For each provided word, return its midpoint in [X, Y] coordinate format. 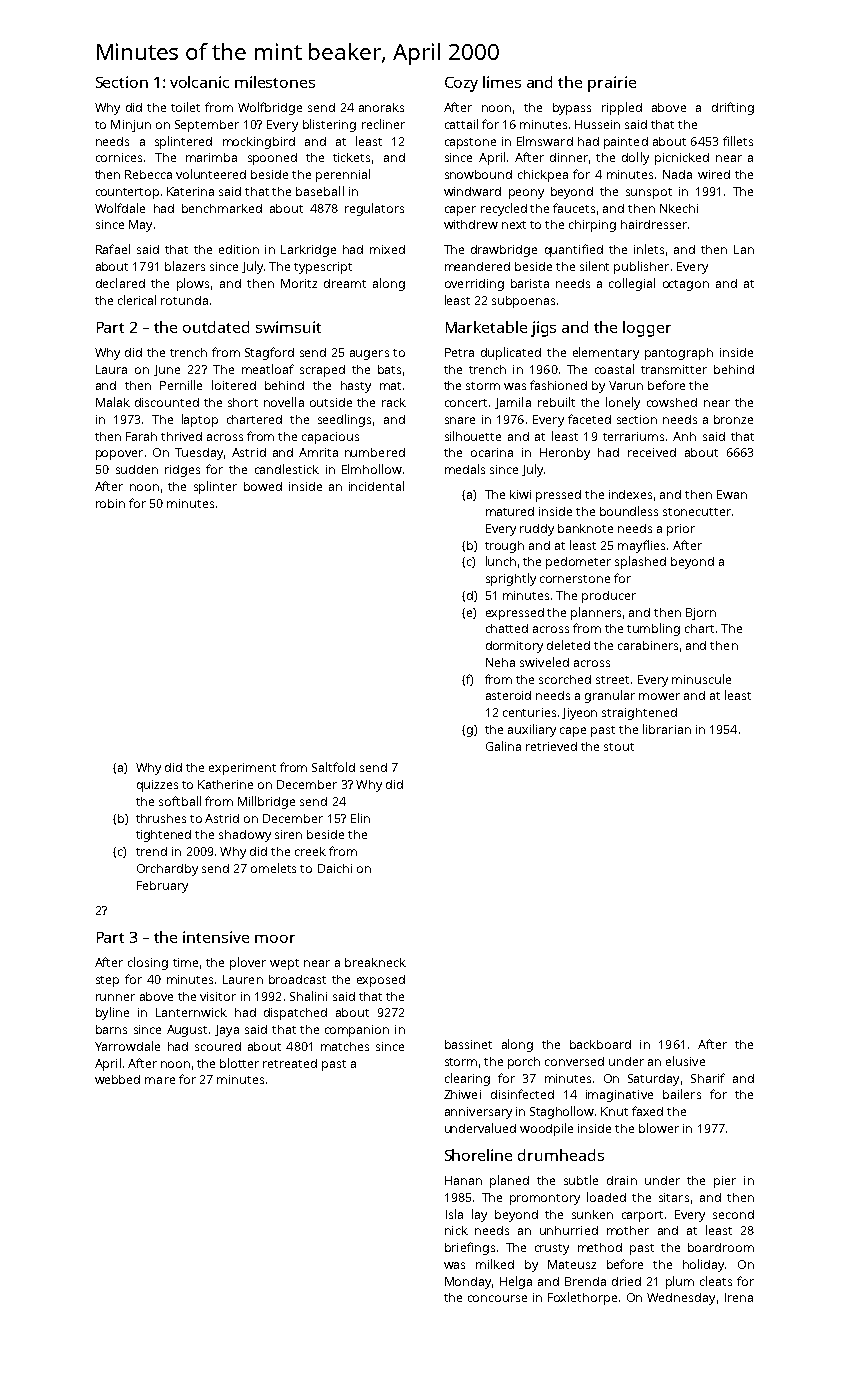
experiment [242, 769]
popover [119, 455]
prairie [612, 84]
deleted [568, 645]
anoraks [381, 107]
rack [394, 402]
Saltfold [333, 767]
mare [160, 1080]
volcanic [199, 82]
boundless [629, 511]
